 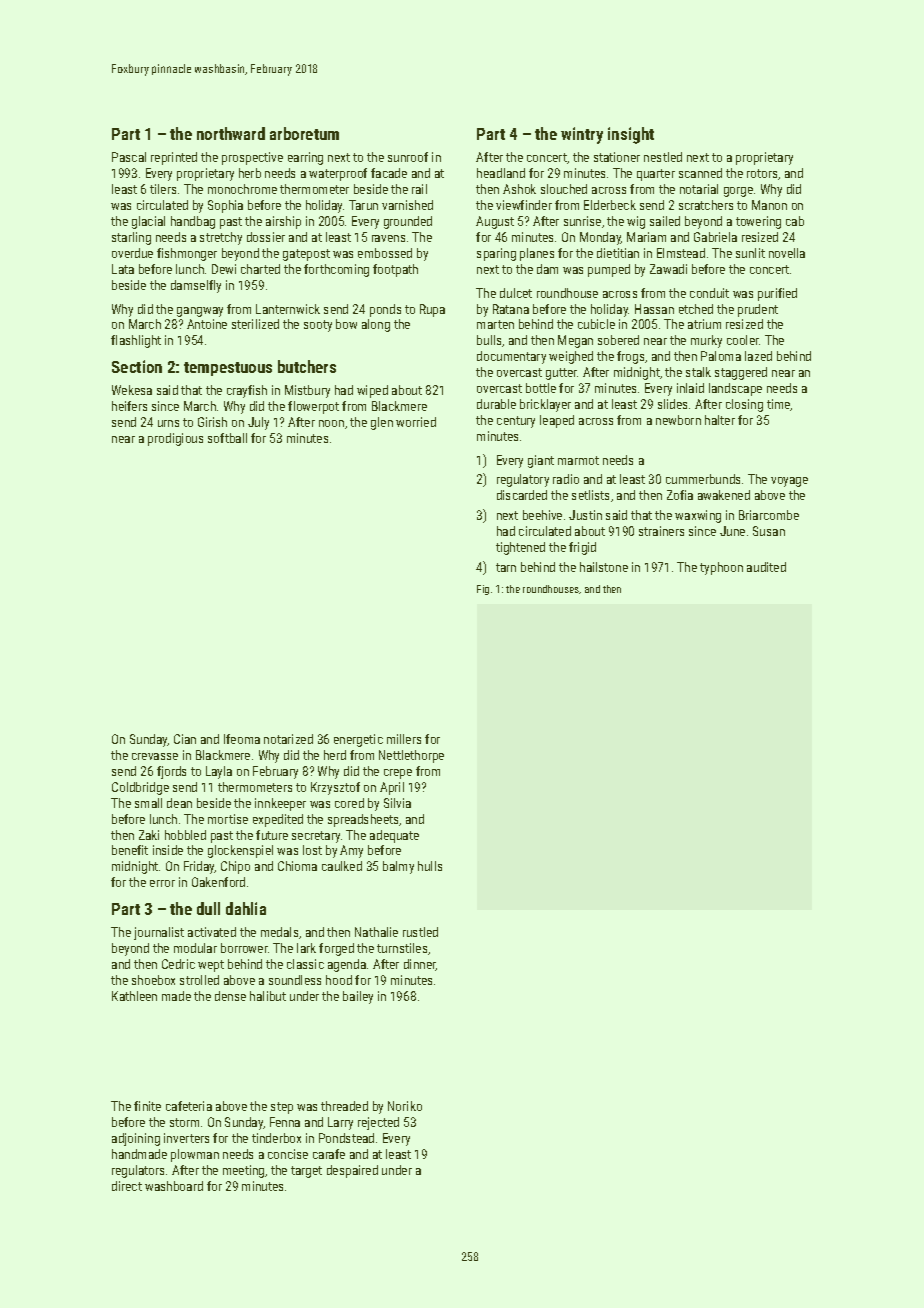 I want to click on Noriko, so click(x=405, y=1106).
